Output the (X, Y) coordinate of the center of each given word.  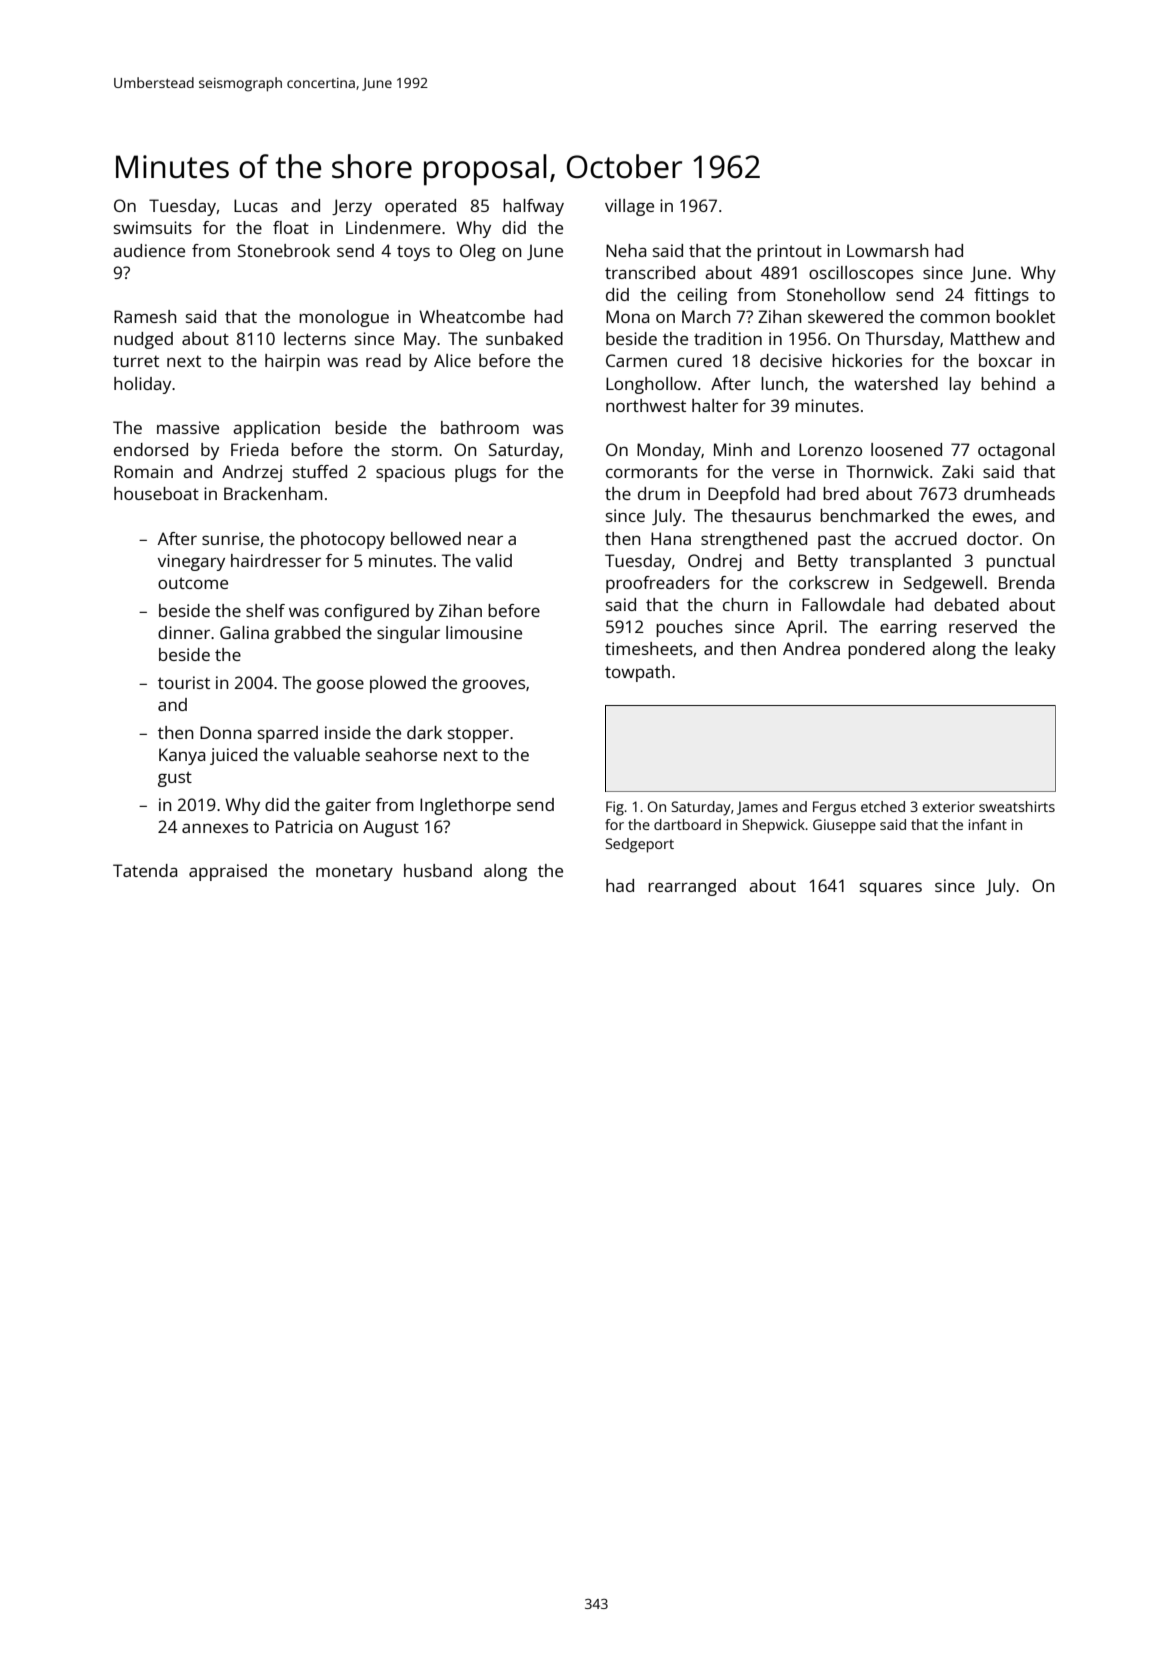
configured (367, 612)
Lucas (256, 205)
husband (438, 870)
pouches (689, 628)
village (629, 207)
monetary (354, 873)
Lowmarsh (887, 250)
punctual (1020, 562)
